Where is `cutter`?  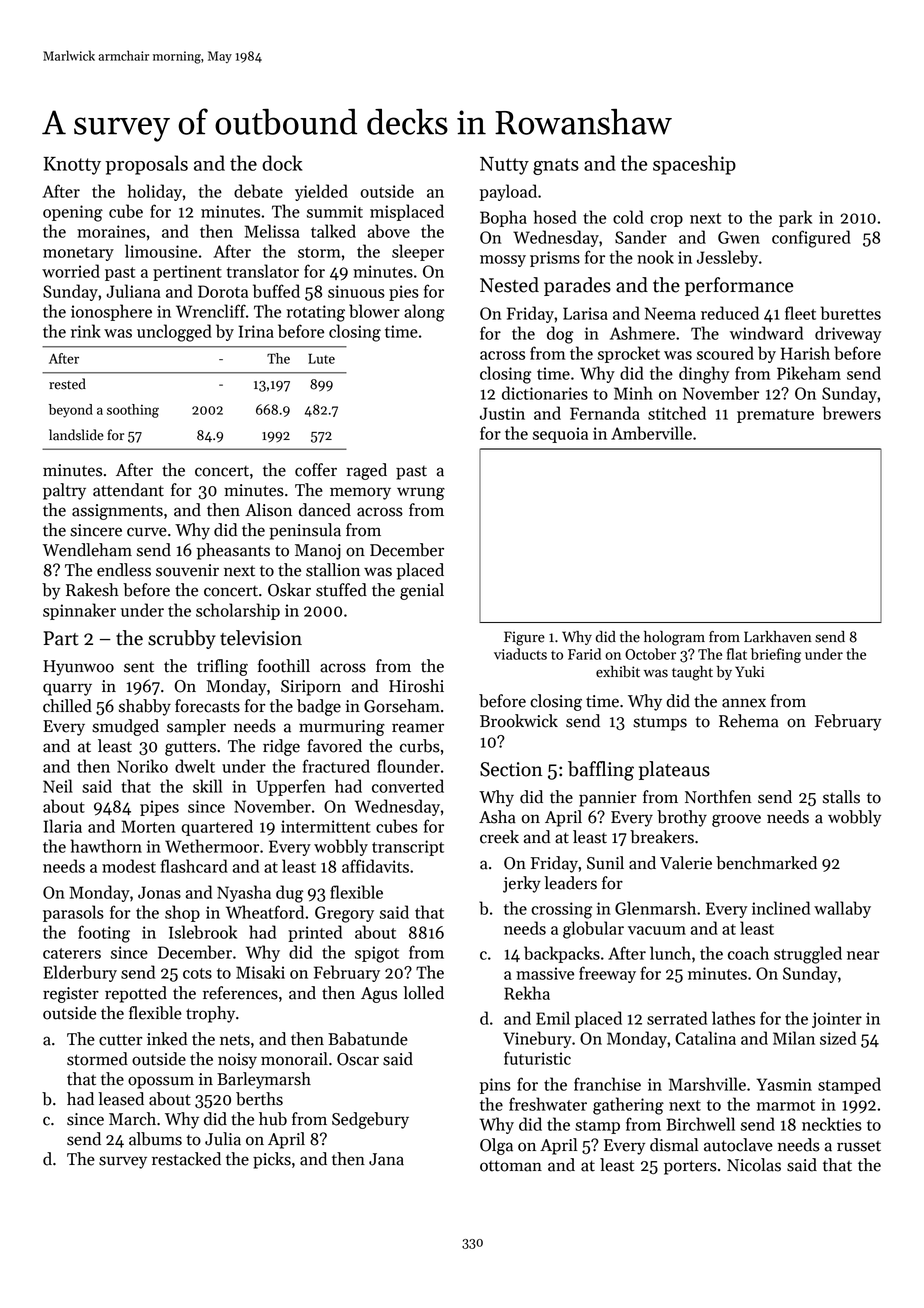
cutter is located at coordinates (121, 1040).
